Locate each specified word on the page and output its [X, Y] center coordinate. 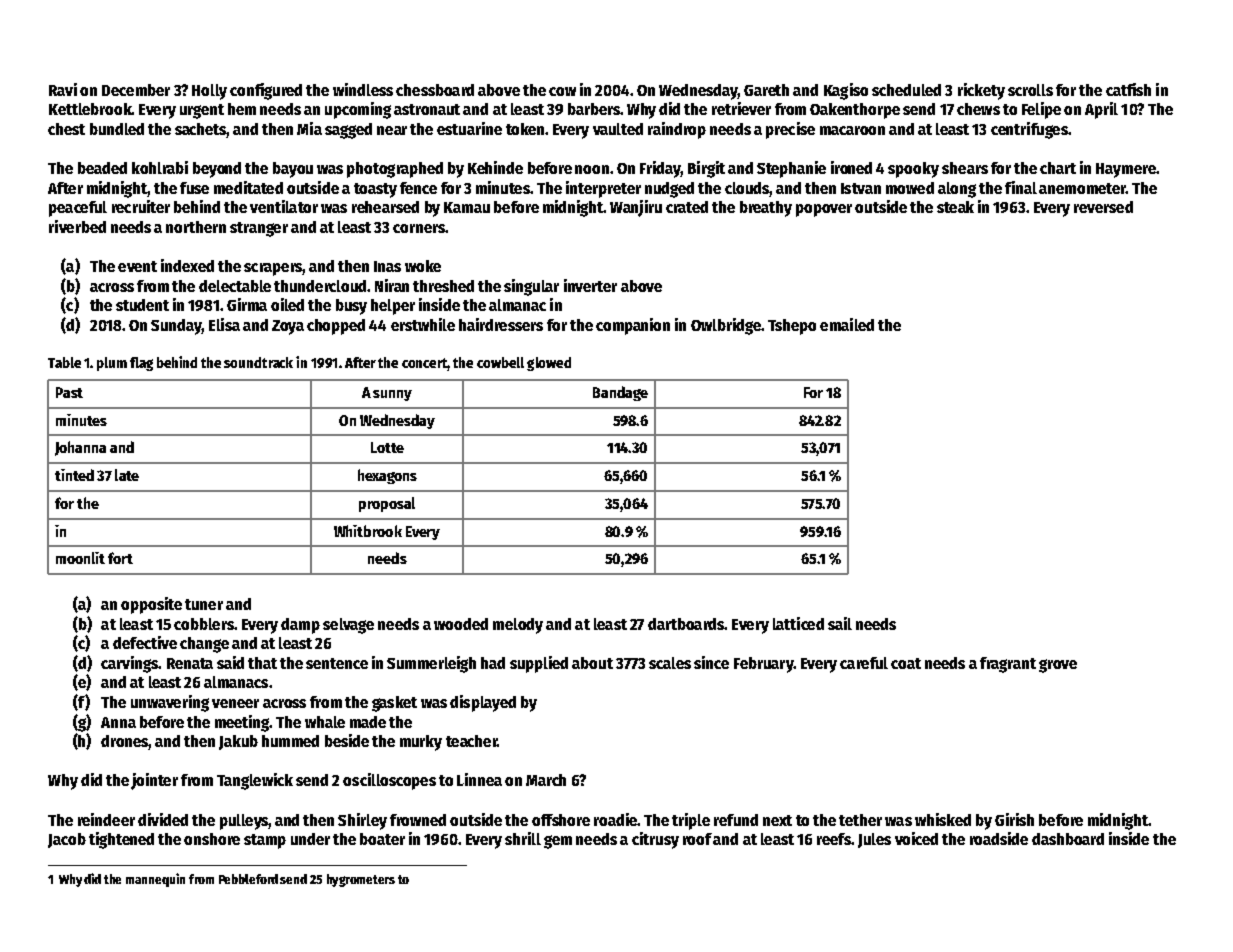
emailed [847, 324]
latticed [798, 623]
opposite [151, 605]
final [1021, 187]
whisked [943, 819]
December [136, 90]
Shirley [362, 821]
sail [840, 623]
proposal [387, 504]
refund [736, 820]
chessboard [435, 90]
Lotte [387, 447]
